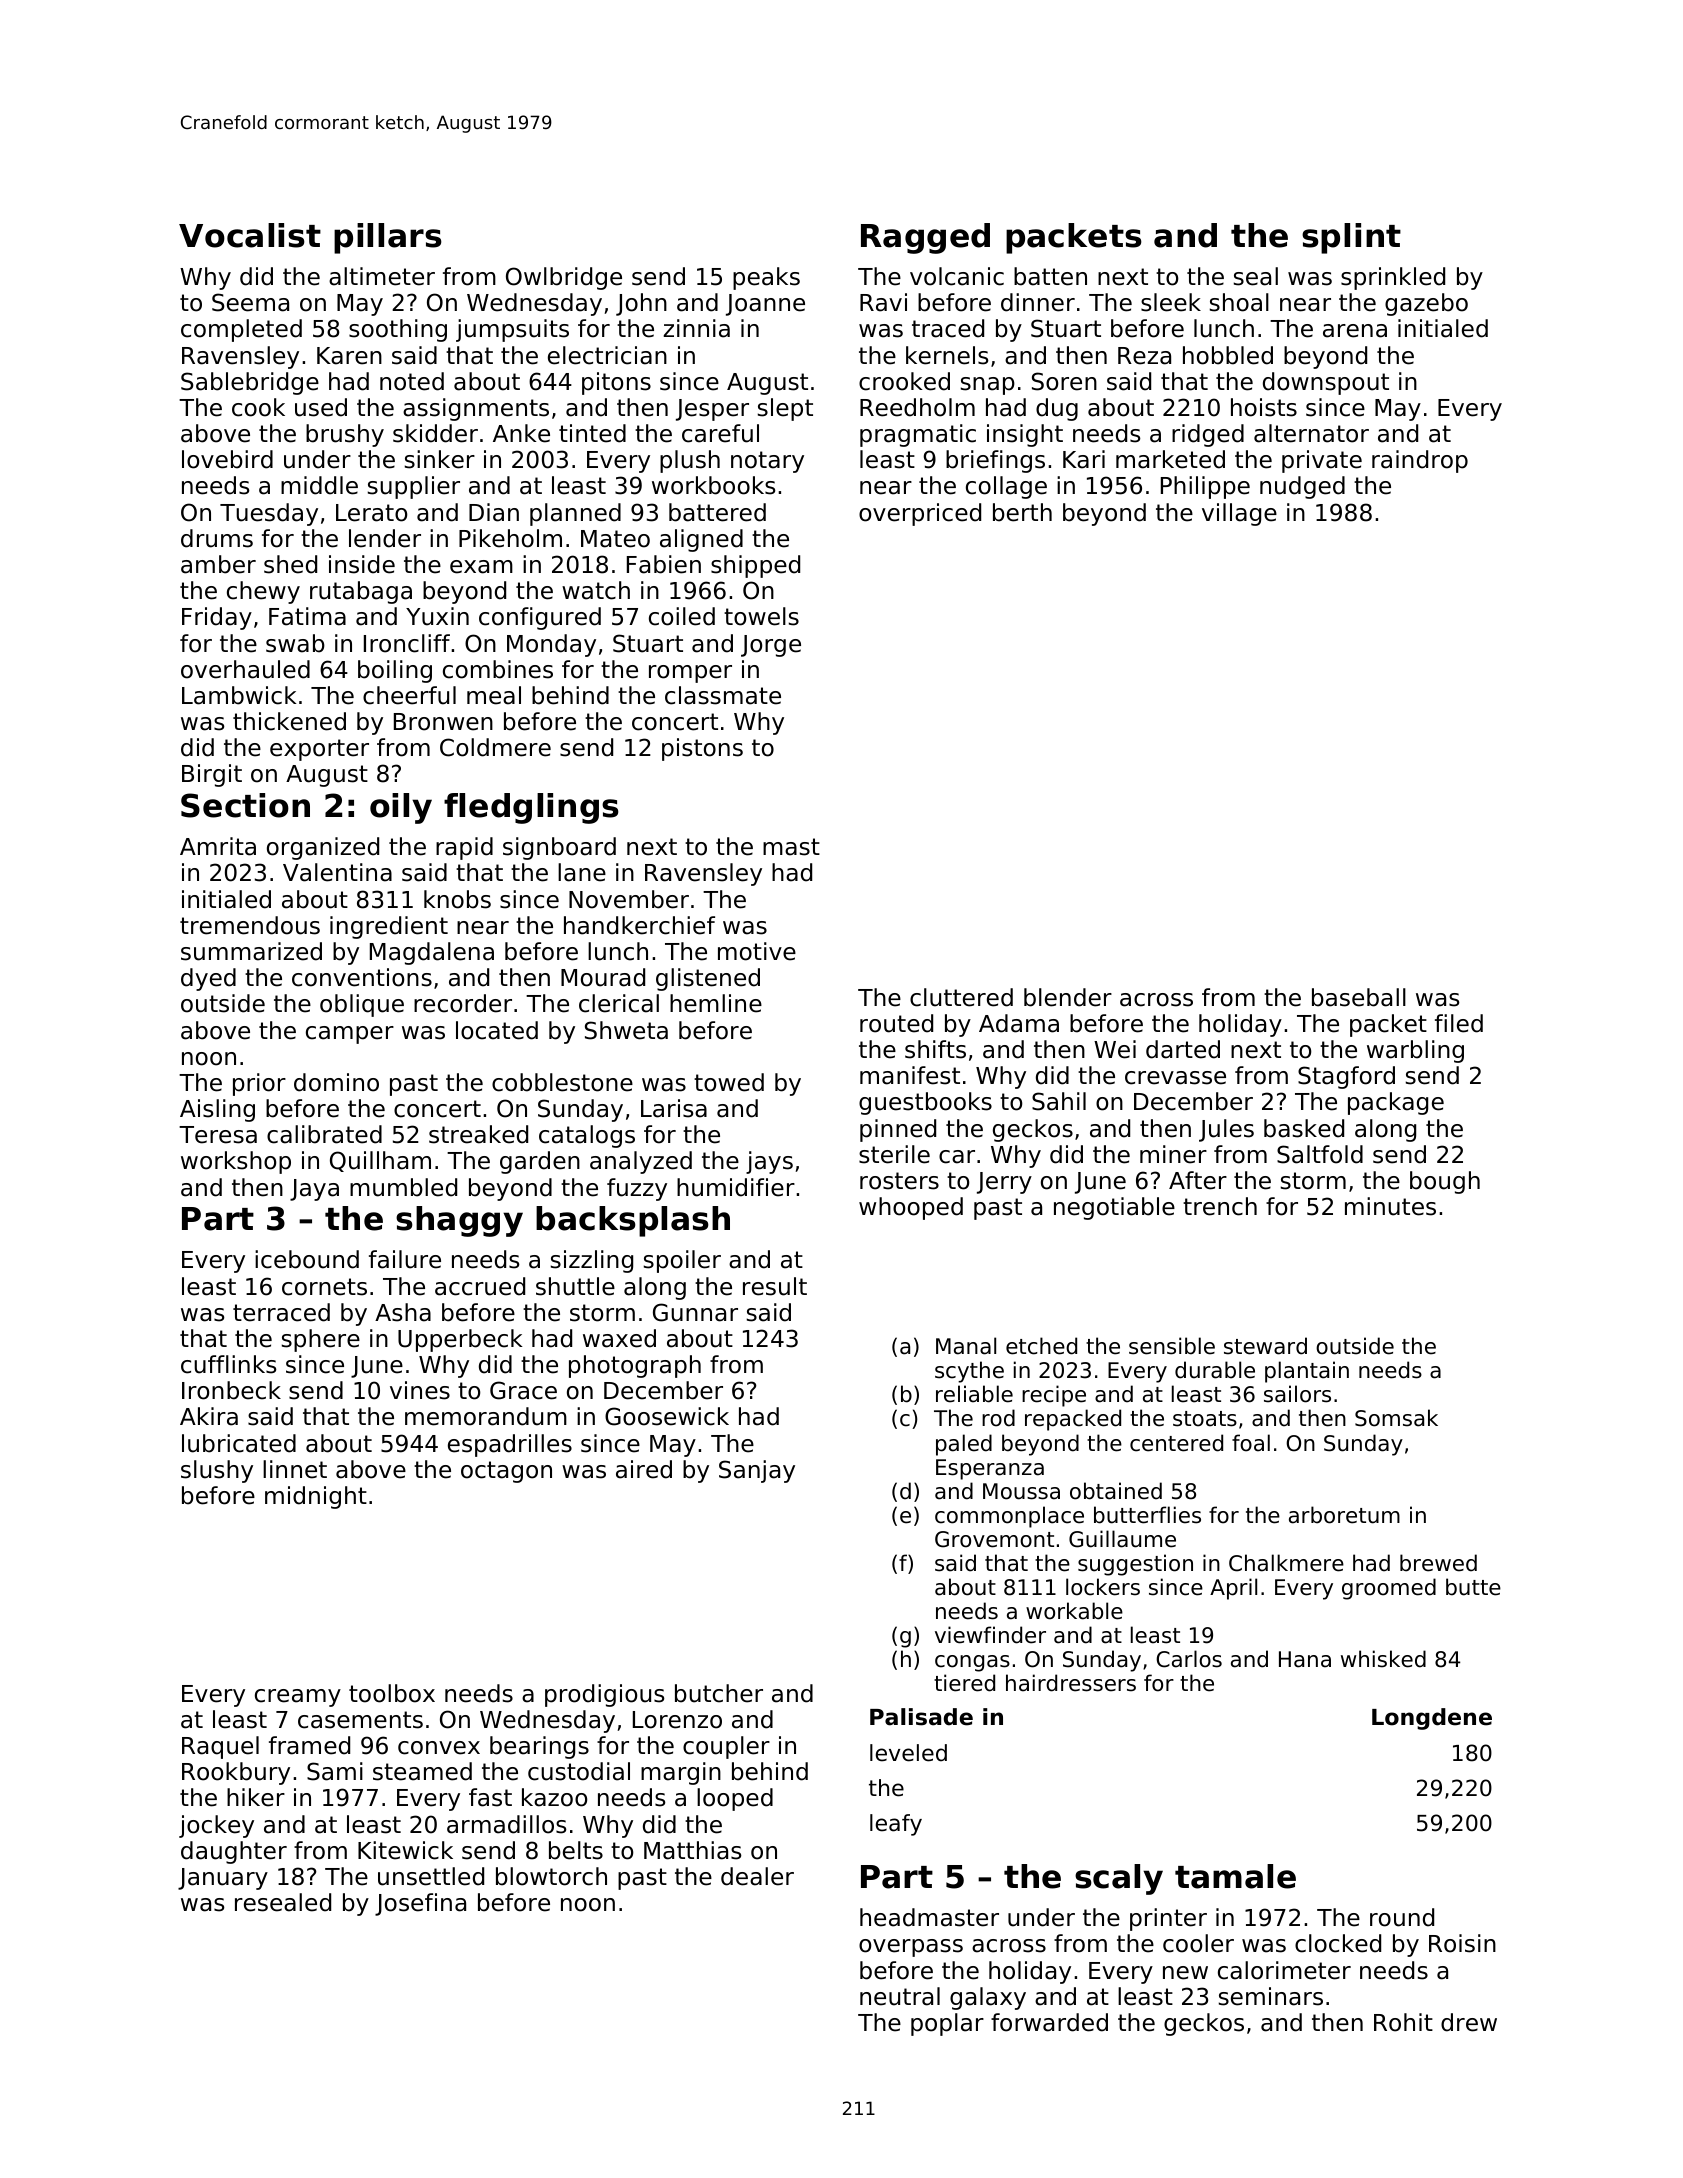 Image resolution: width=1683 pixels, height=2178 pixels. What do you see at coordinates (765, 305) in the screenshot?
I see `Joanne` at bounding box center [765, 305].
